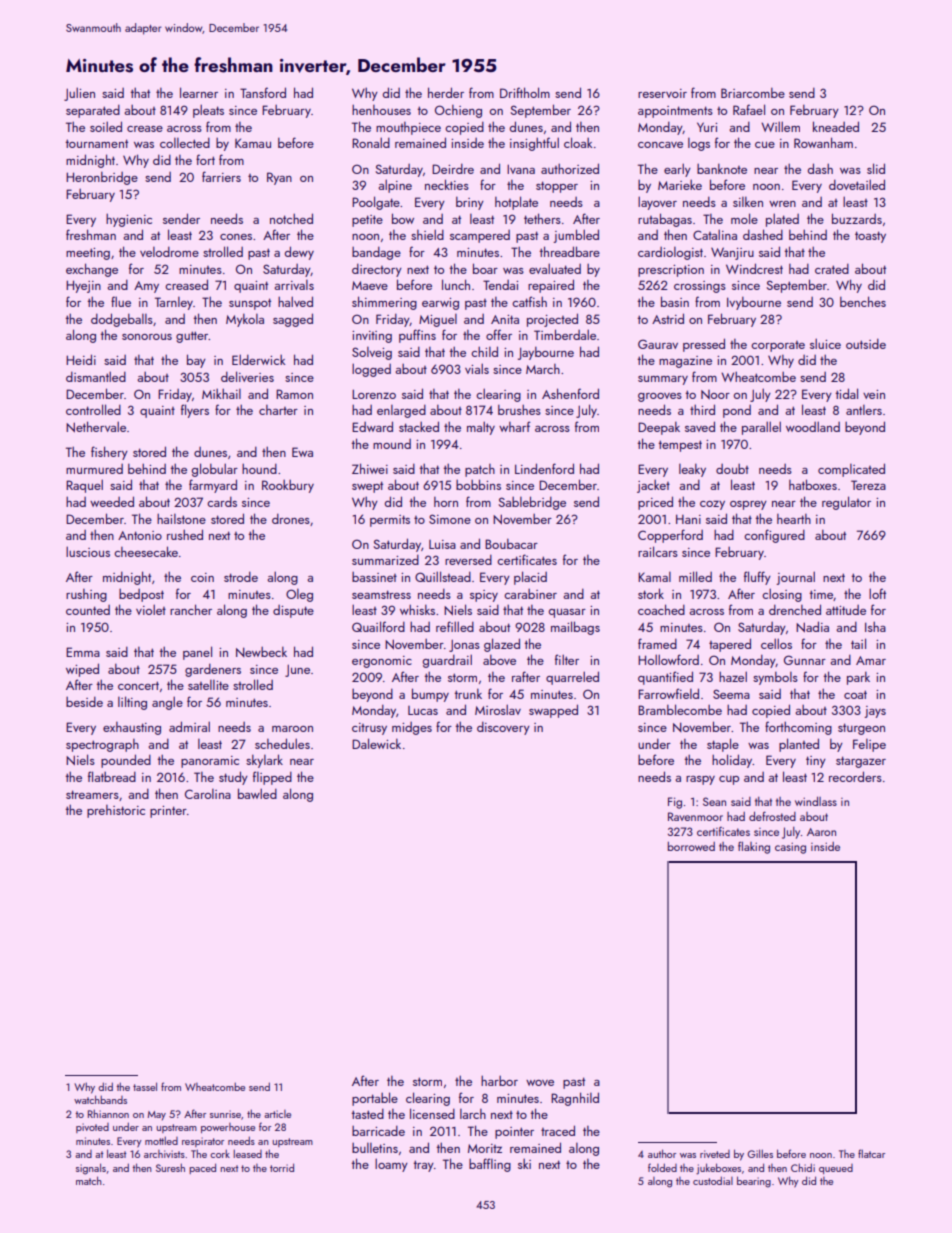 The height and width of the page is (1233, 952). What do you see at coordinates (753, 93) in the page?
I see `Briarcombe` at bounding box center [753, 93].
